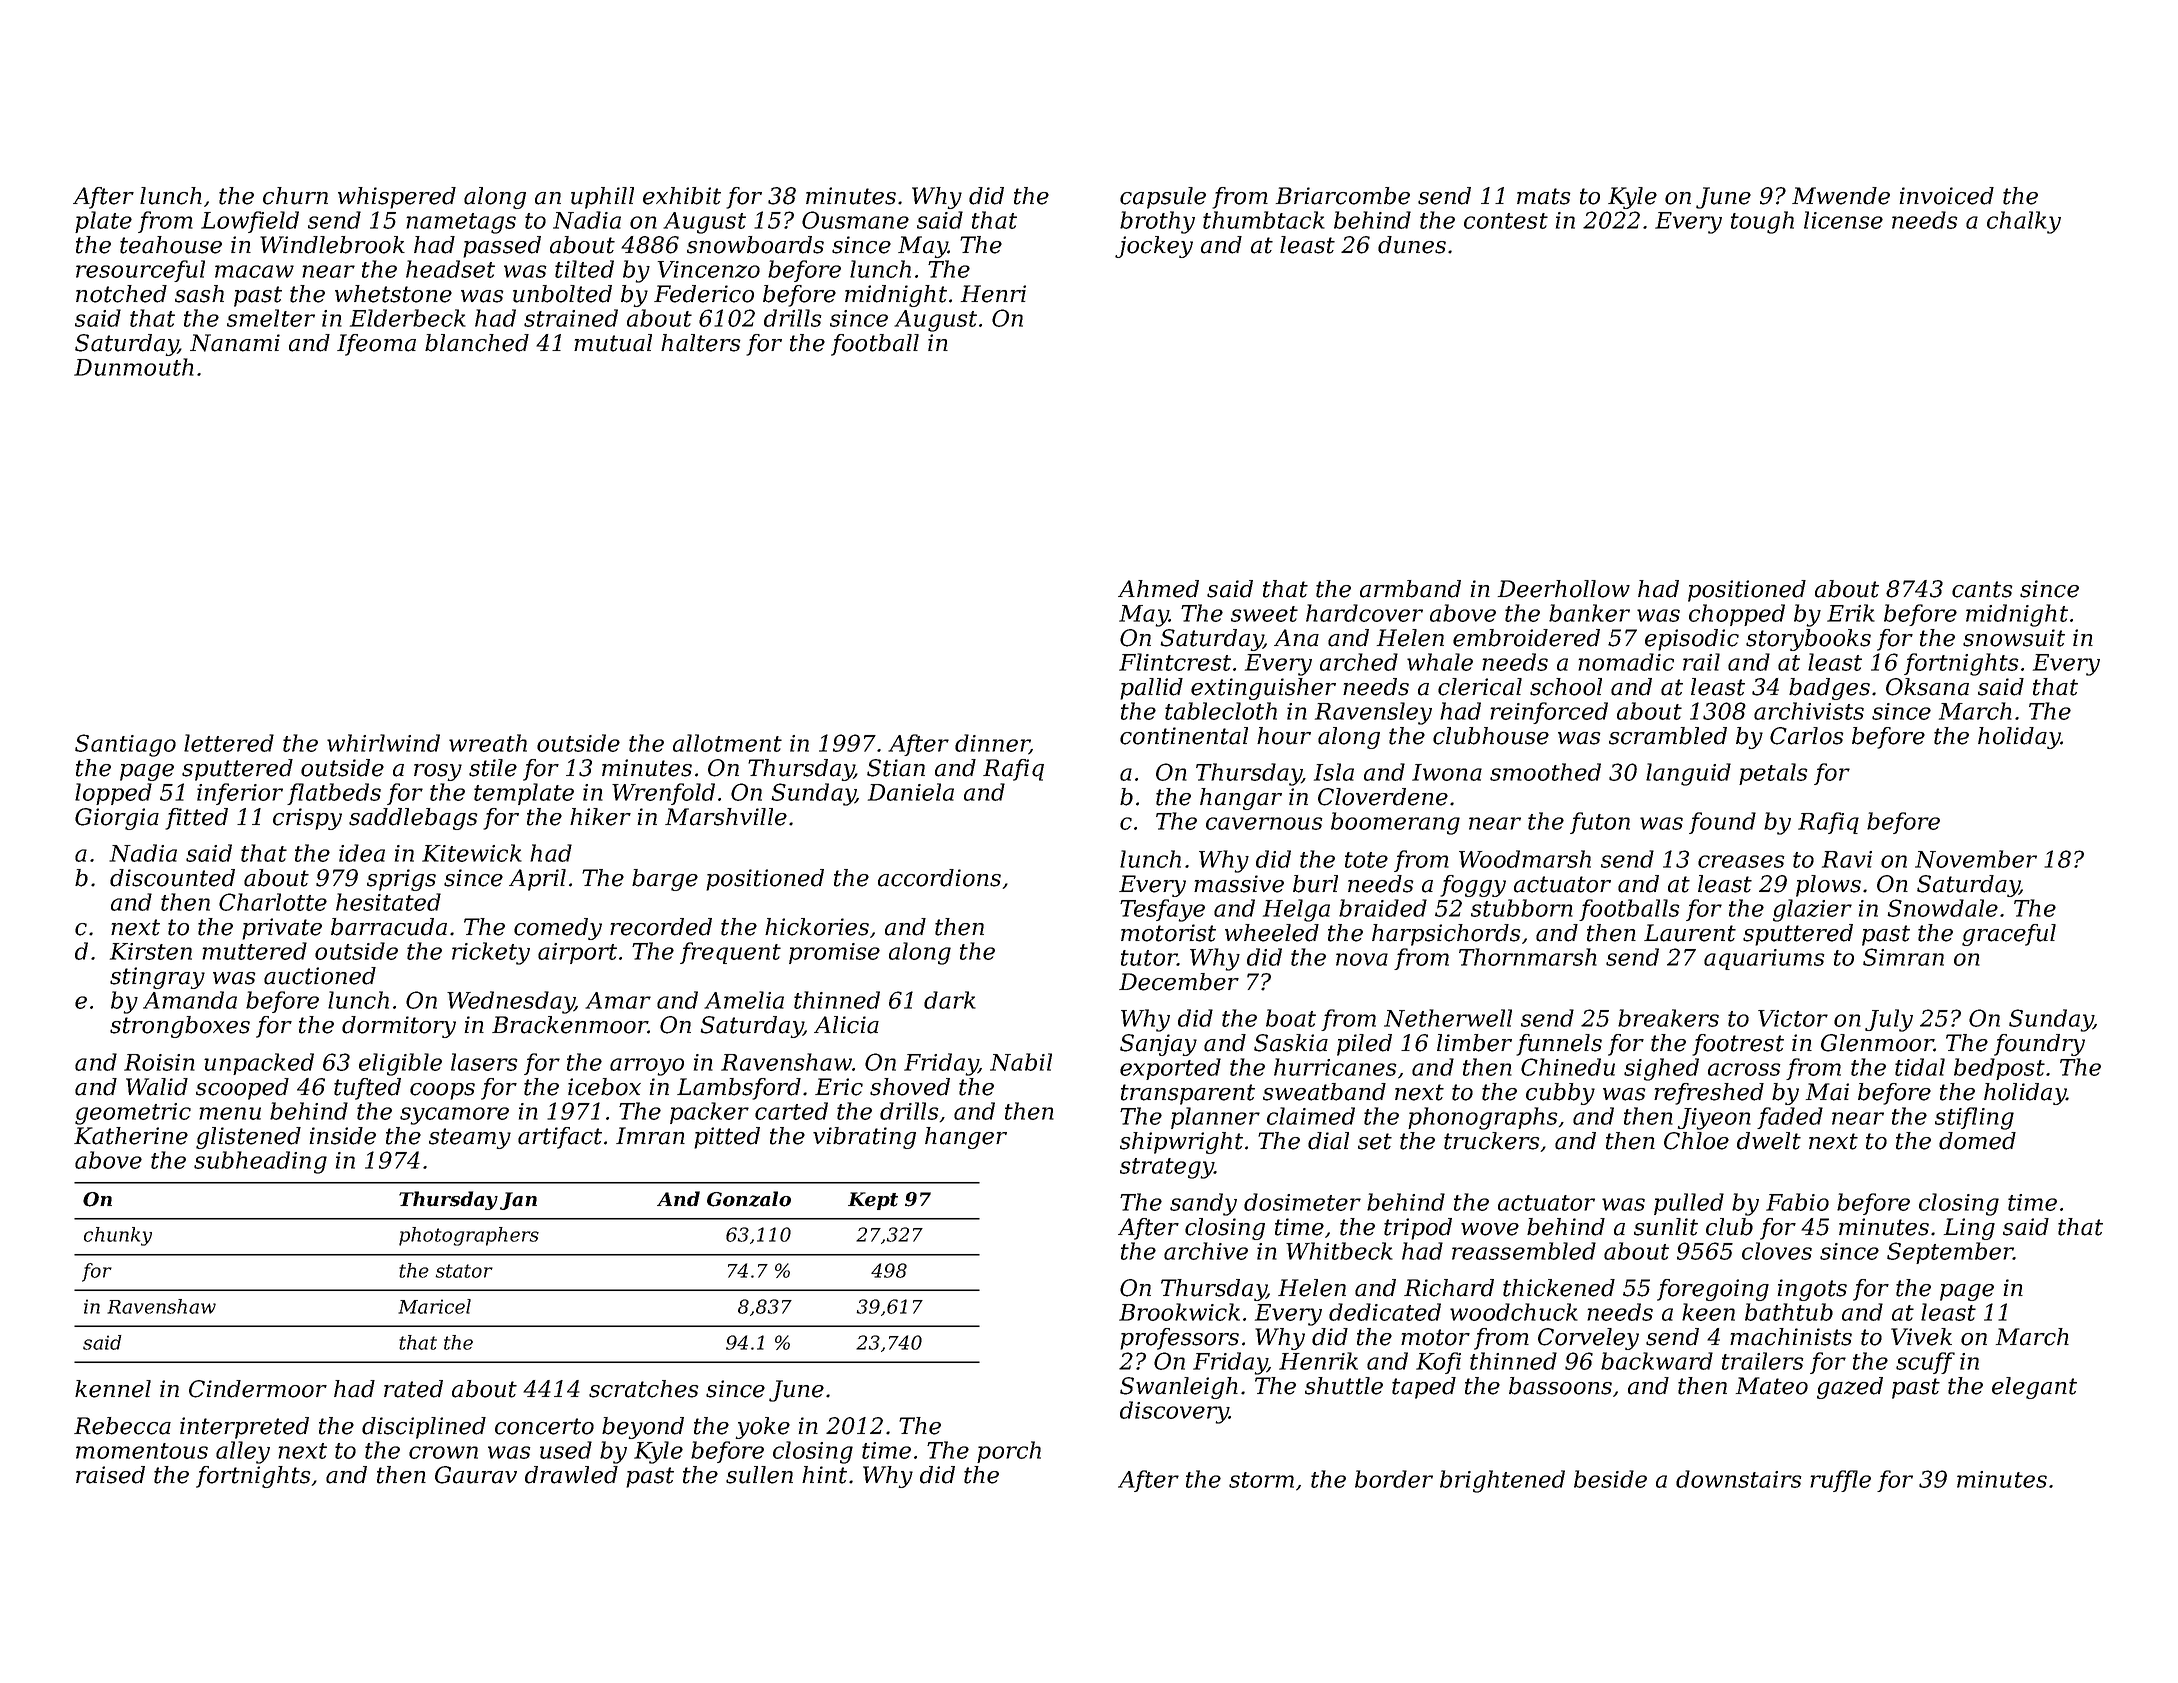 This screenshot has height=1683, width=2178. What do you see at coordinates (1158, 589) in the screenshot?
I see `Ahmed` at bounding box center [1158, 589].
